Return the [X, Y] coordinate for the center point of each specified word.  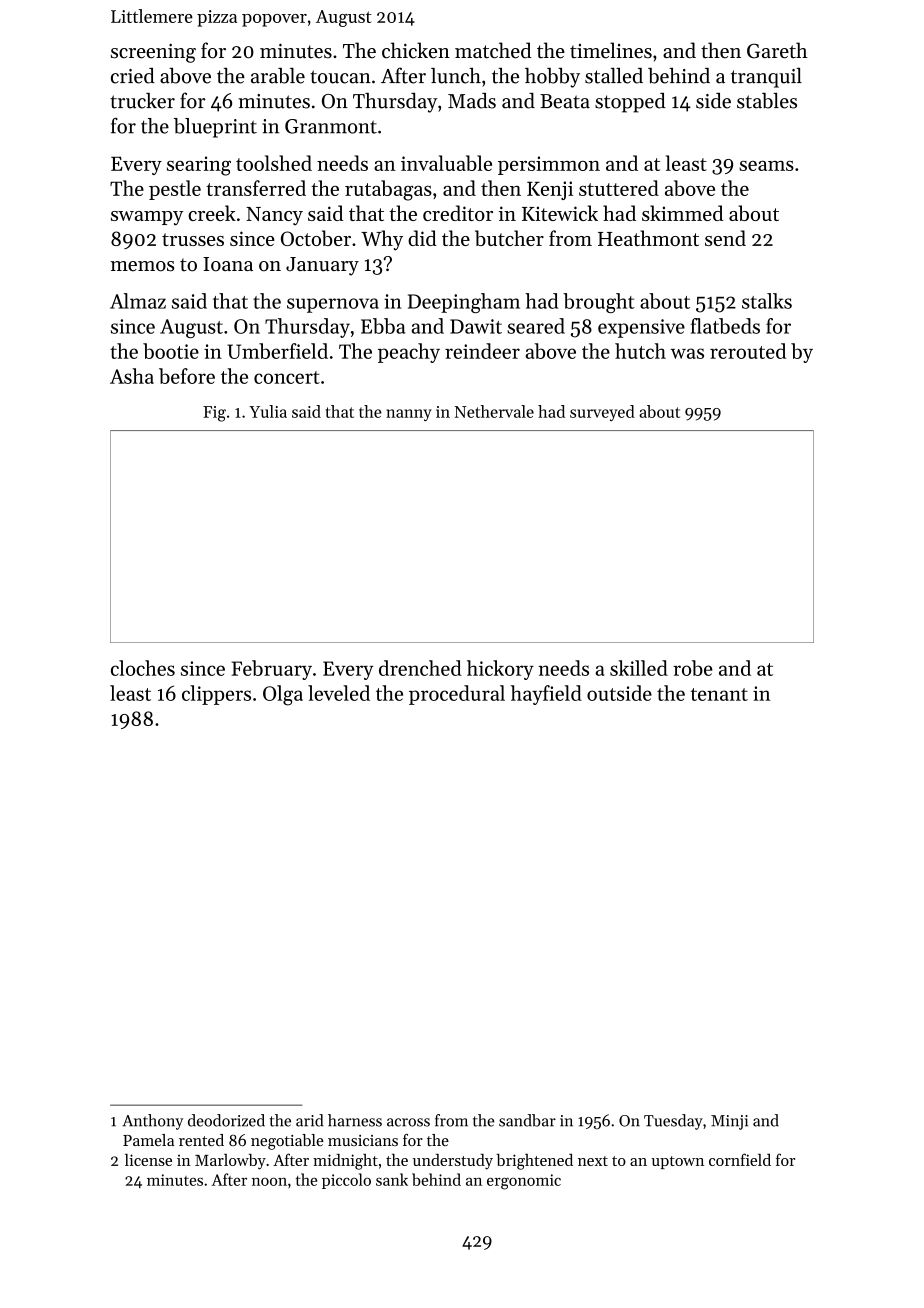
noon [269, 1181]
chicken [416, 50]
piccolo [346, 1181]
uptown [677, 1162]
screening [153, 53]
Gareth [777, 50]
